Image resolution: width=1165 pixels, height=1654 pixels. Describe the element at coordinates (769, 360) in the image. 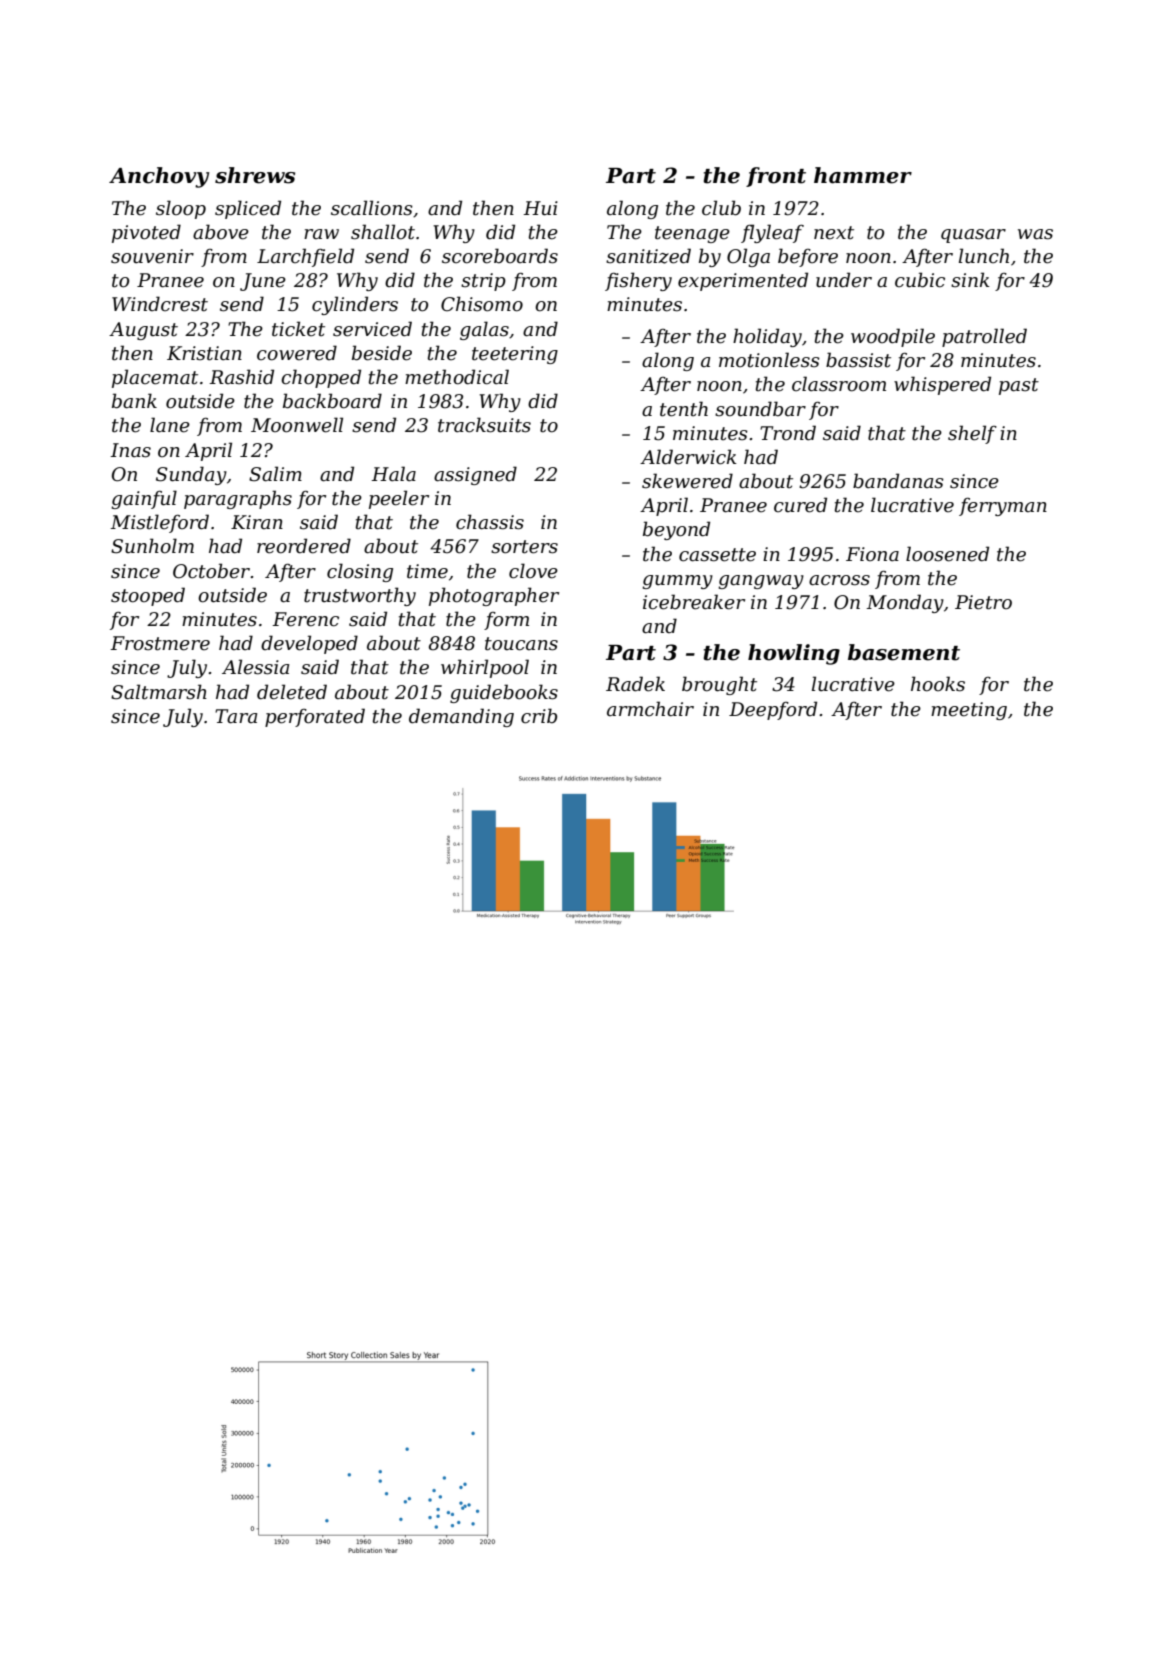

I see `motionless` at that location.
